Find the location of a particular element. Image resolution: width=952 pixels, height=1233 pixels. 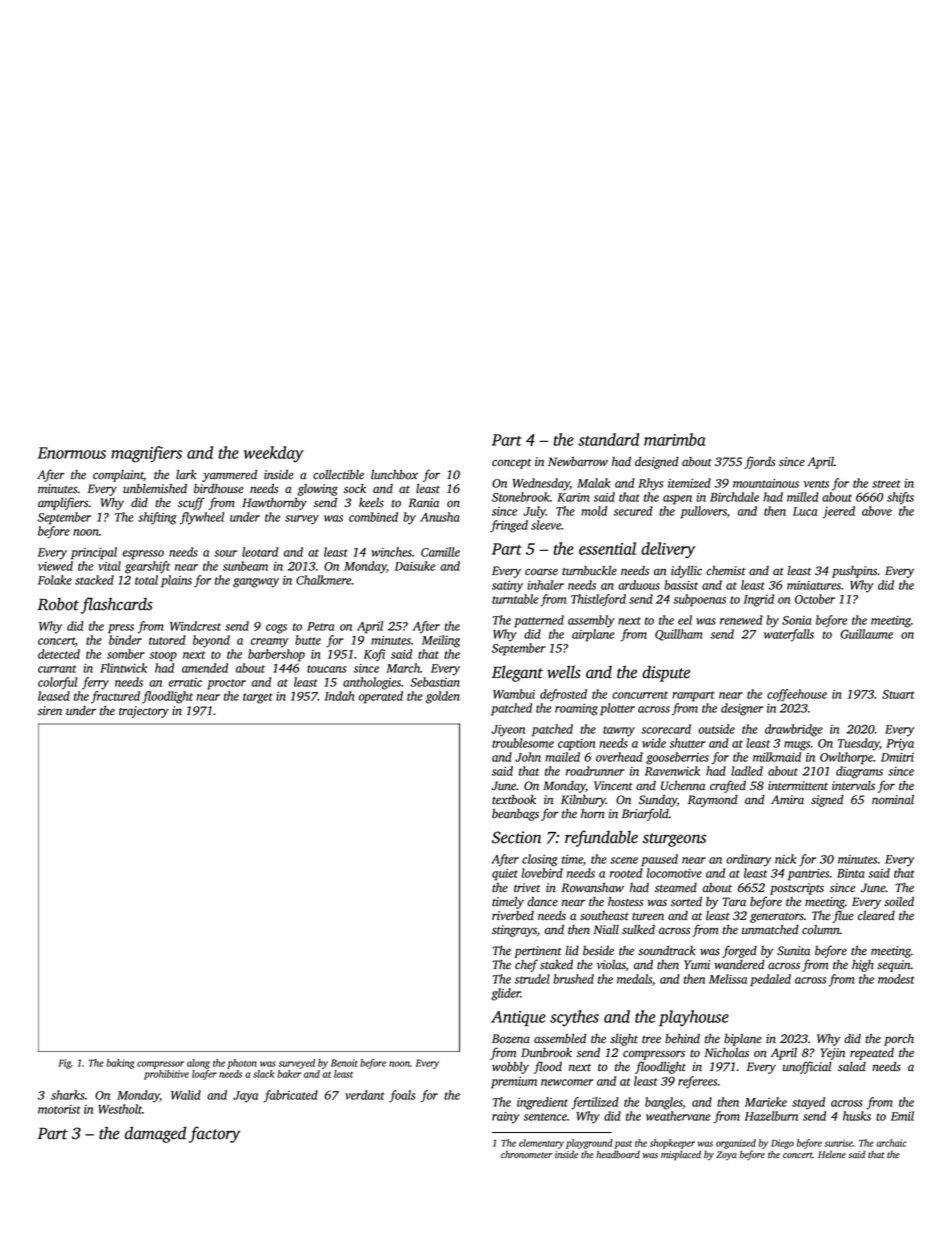

chronometer is located at coordinates (526, 1154).
